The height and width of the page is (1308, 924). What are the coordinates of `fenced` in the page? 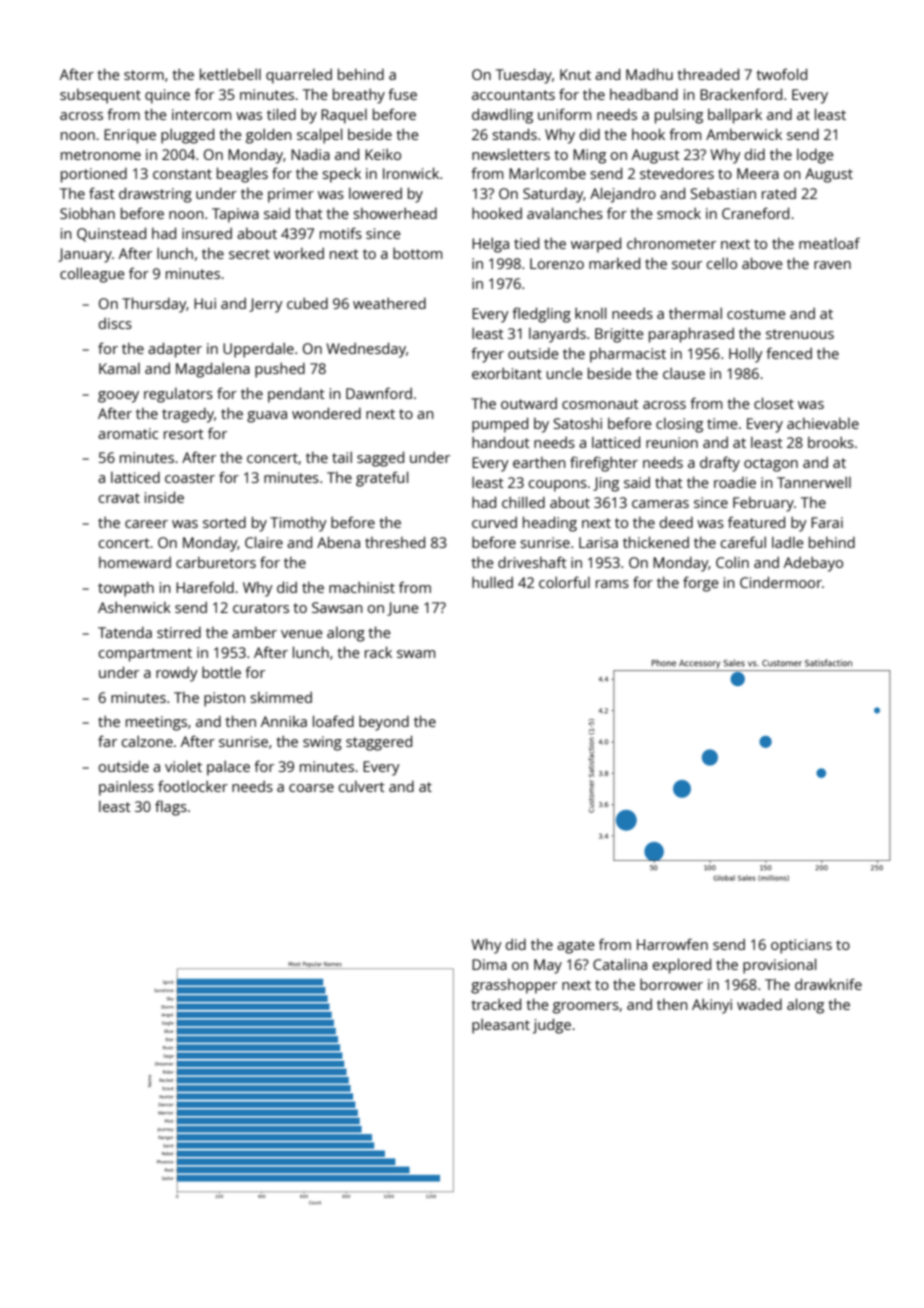 It's located at (789, 353).
